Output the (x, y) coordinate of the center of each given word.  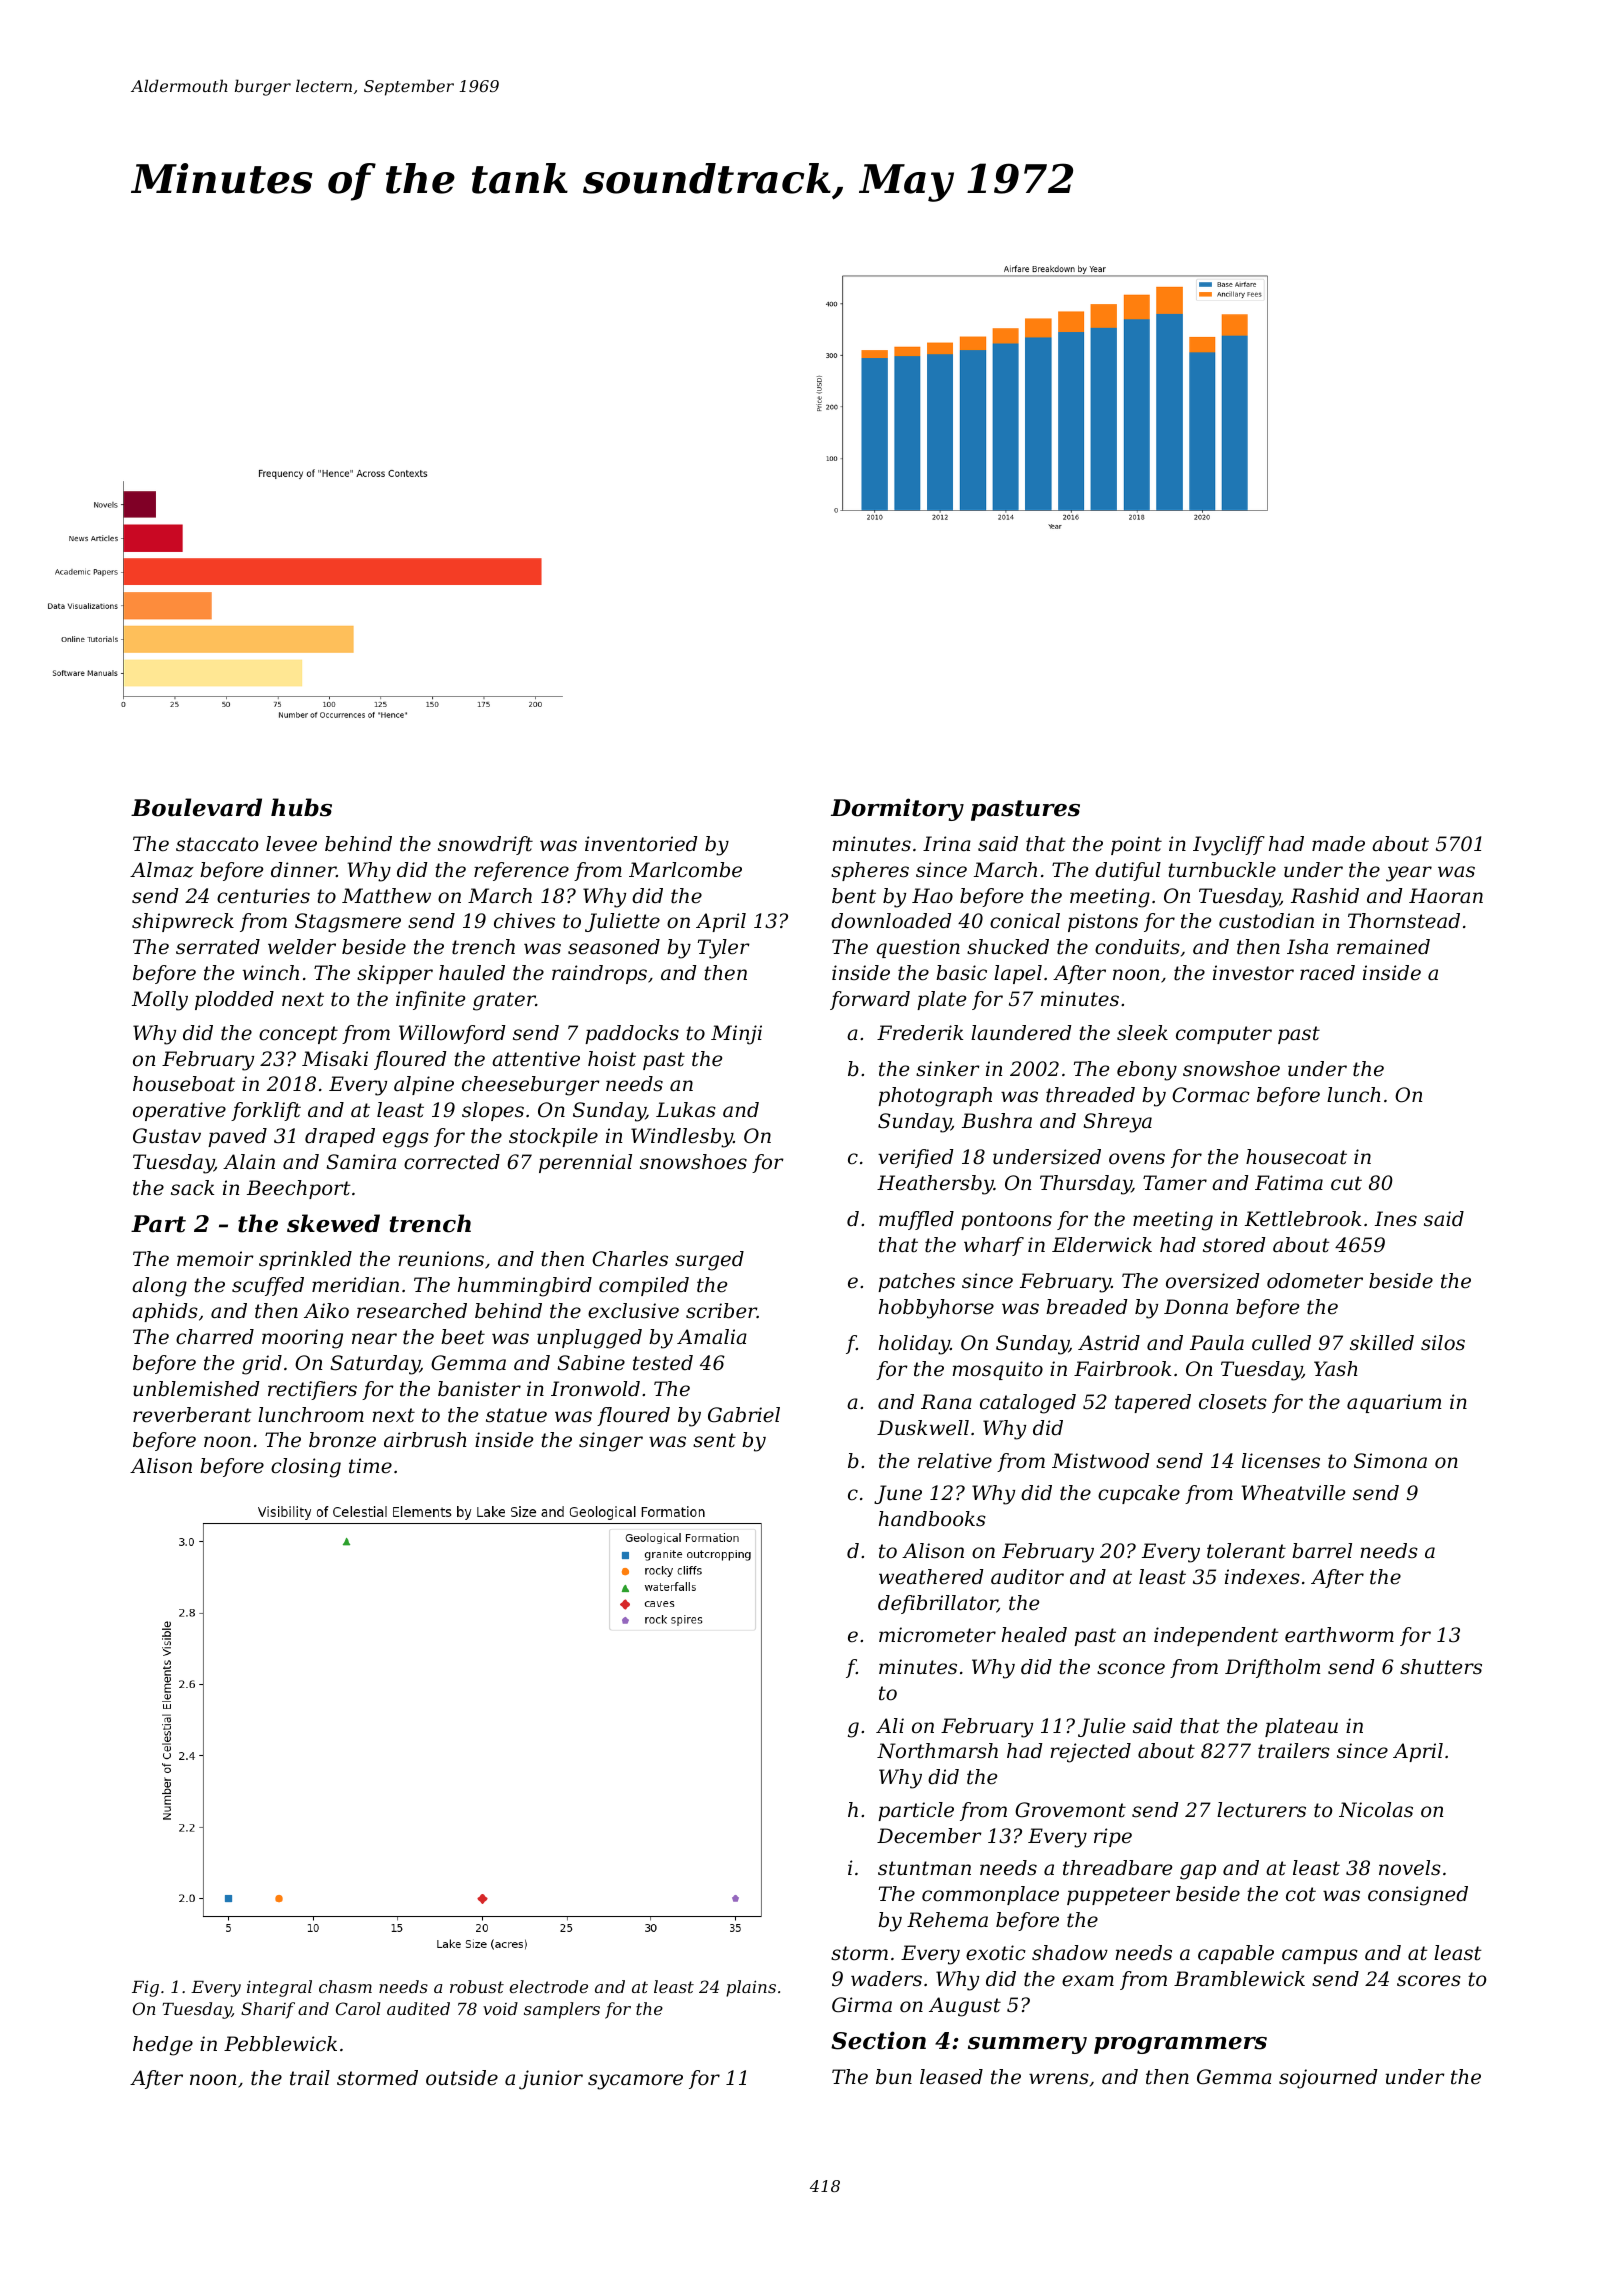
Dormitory (897, 809)
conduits (1137, 947)
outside (462, 2078)
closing (306, 1468)
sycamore (635, 2082)
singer (611, 1442)
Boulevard (196, 807)
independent (1216, 1636)
